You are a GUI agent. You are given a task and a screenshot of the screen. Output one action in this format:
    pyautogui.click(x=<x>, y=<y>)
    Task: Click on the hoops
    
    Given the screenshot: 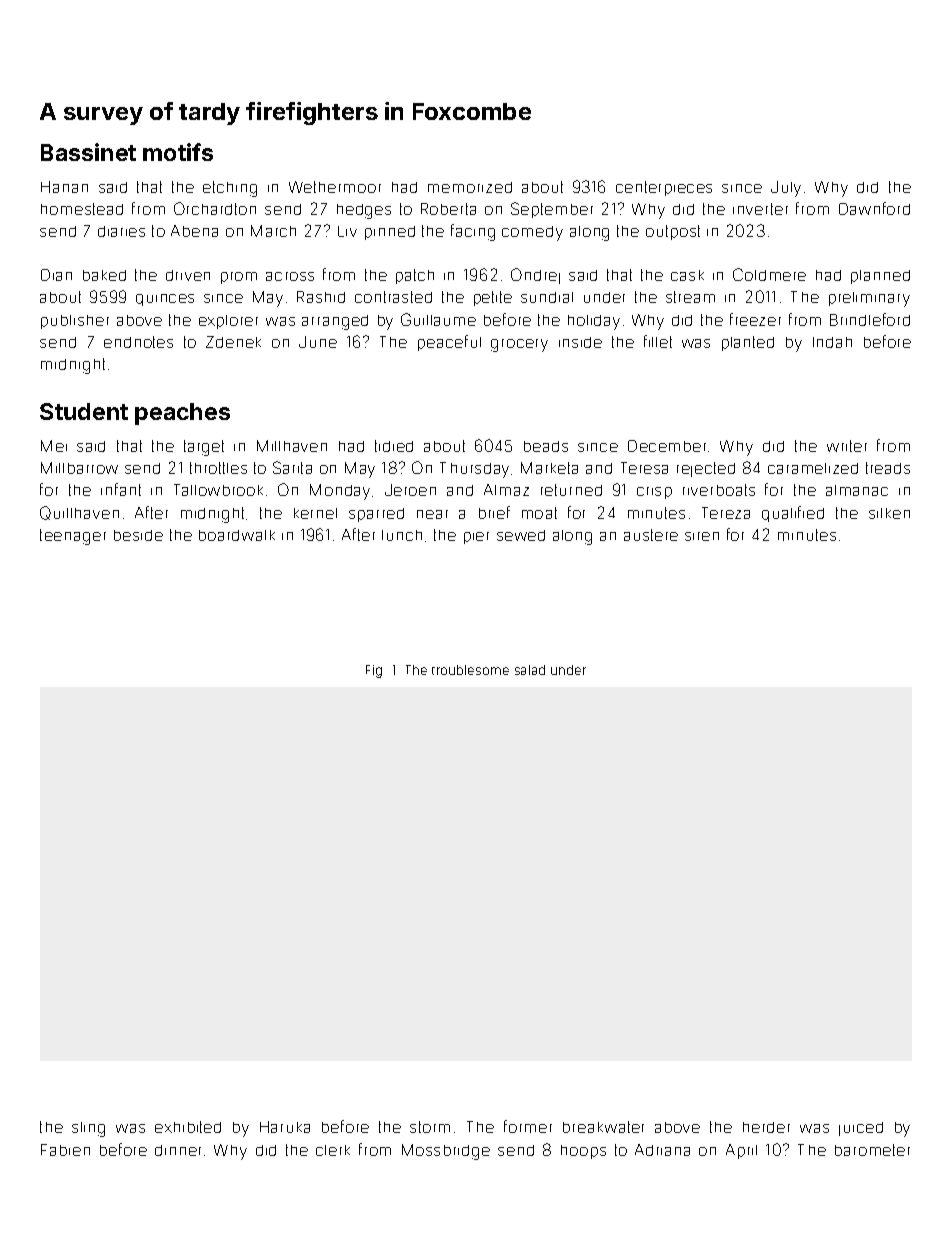 What is the action you would take?
    pyautogui.click(x=583, y=1152)
